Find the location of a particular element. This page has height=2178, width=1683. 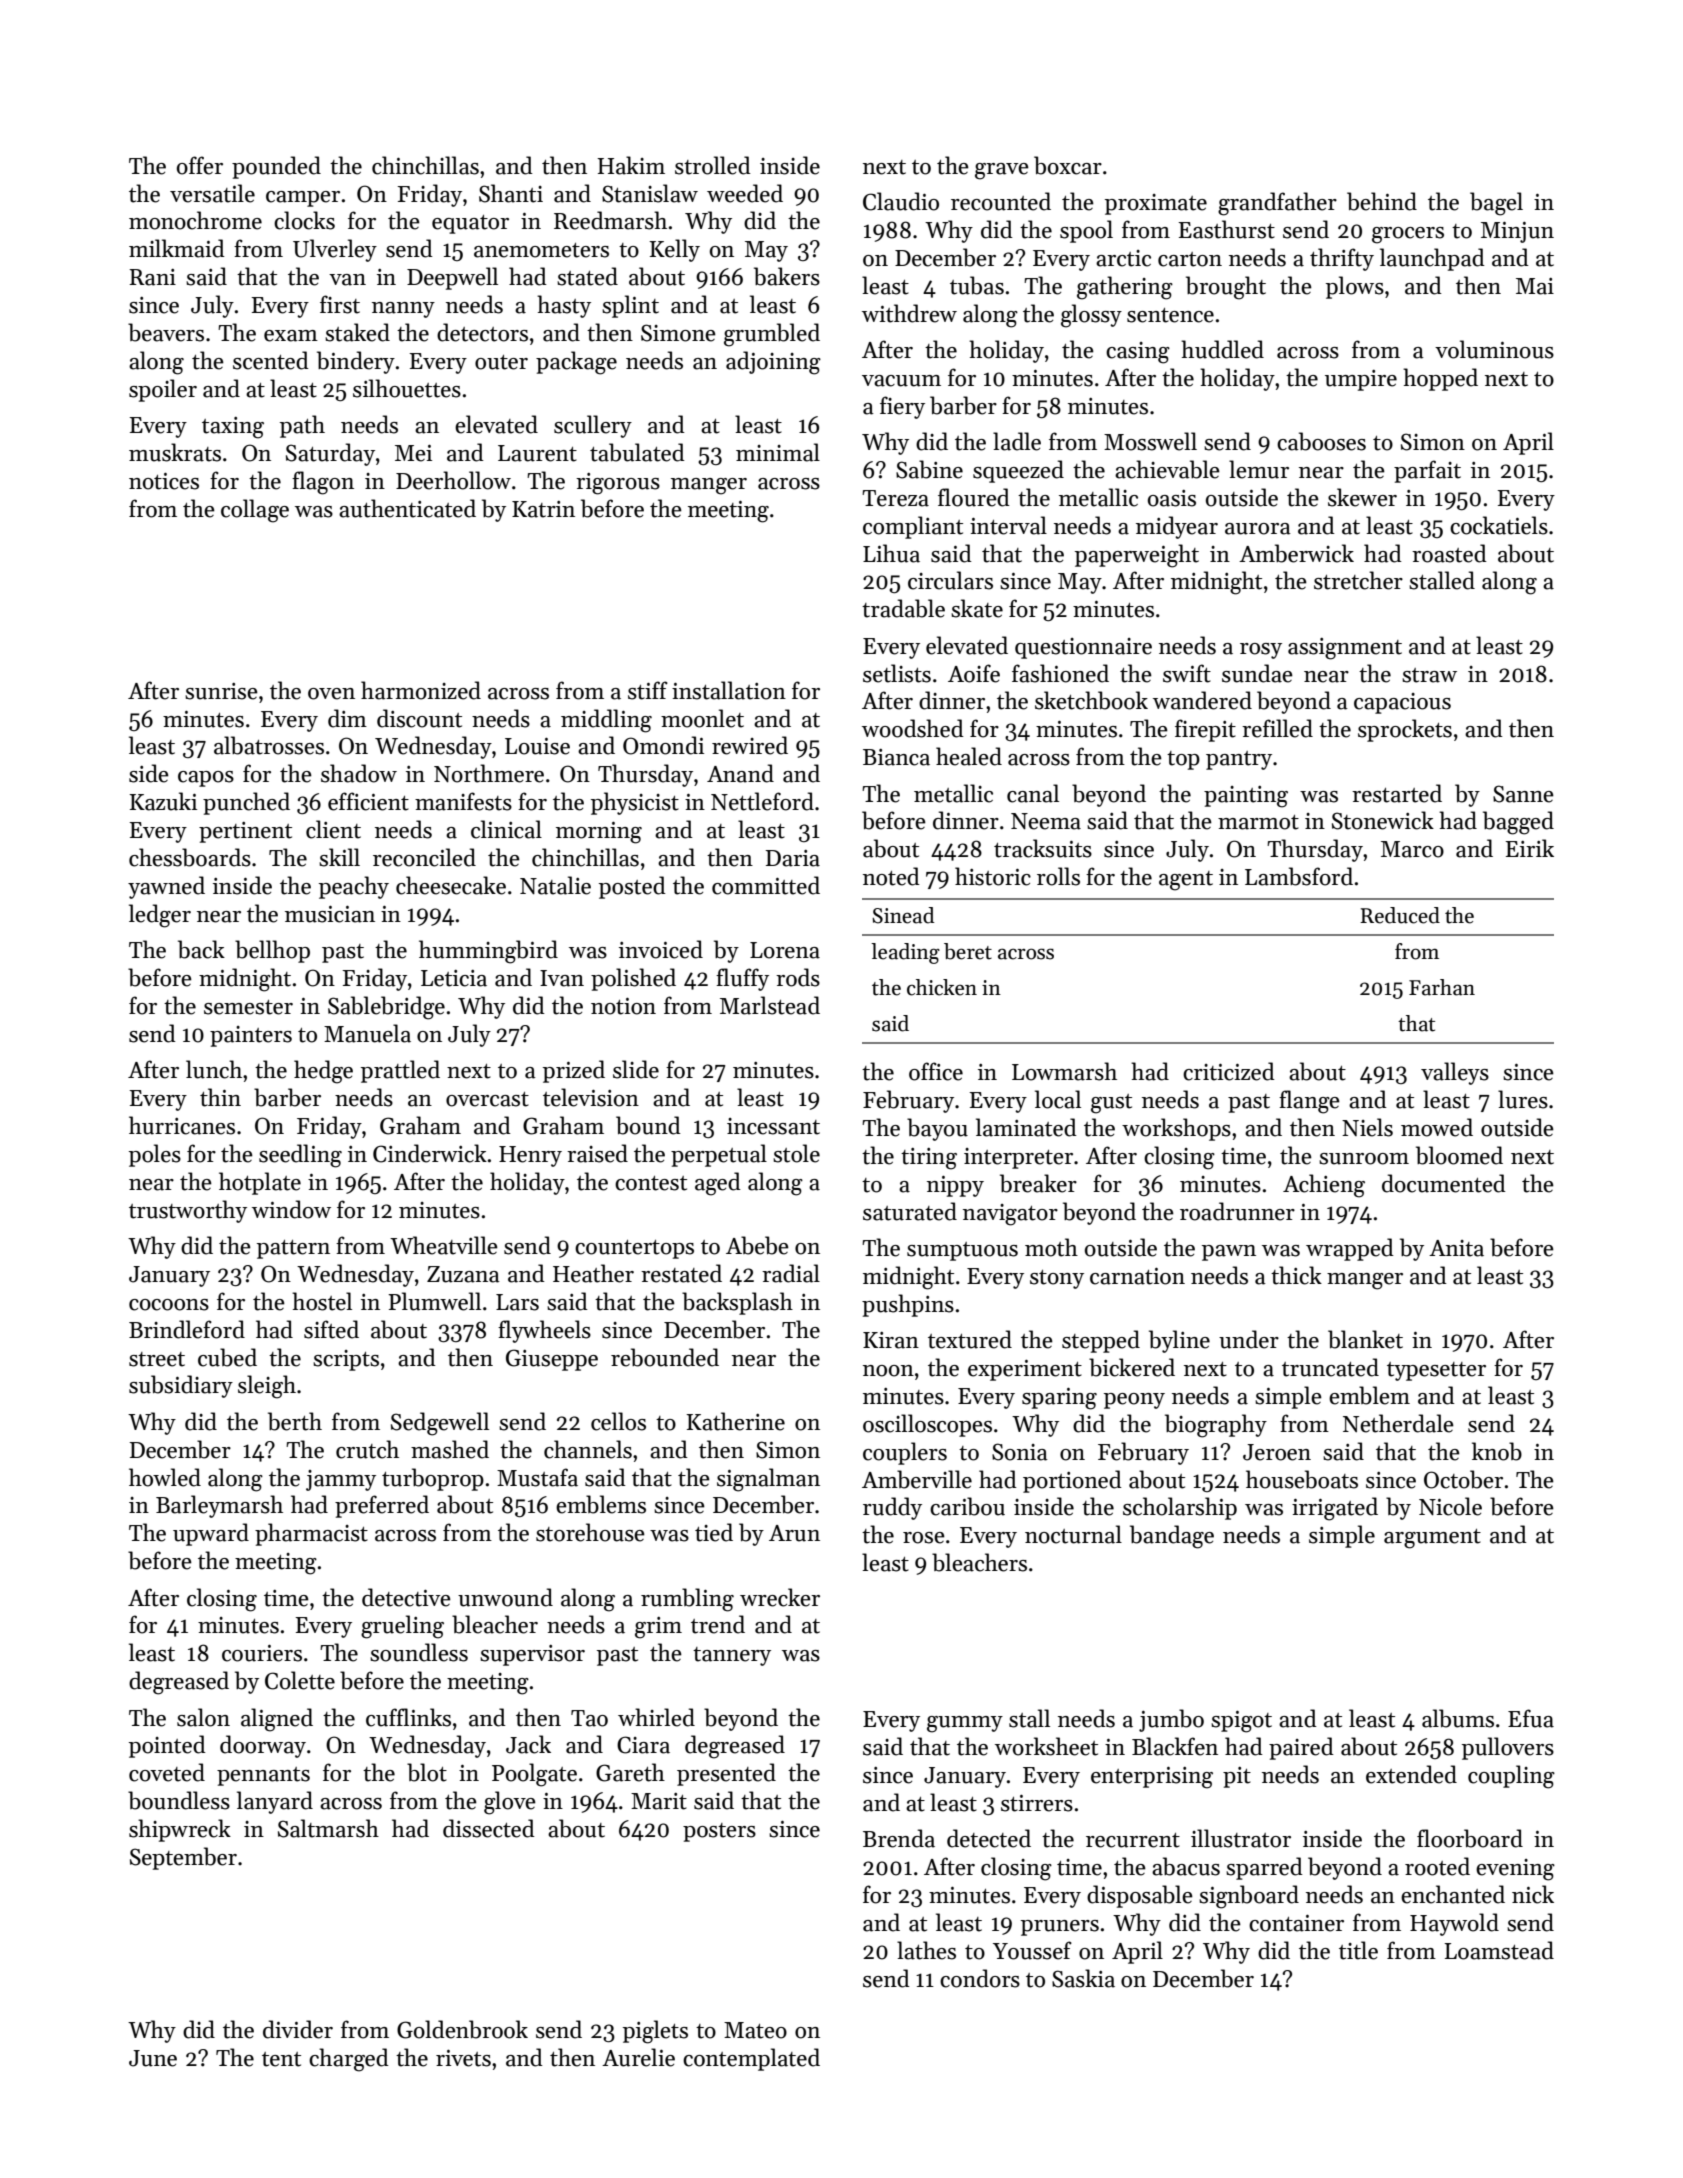

Ciara is located at coordinates (643, 1745).
